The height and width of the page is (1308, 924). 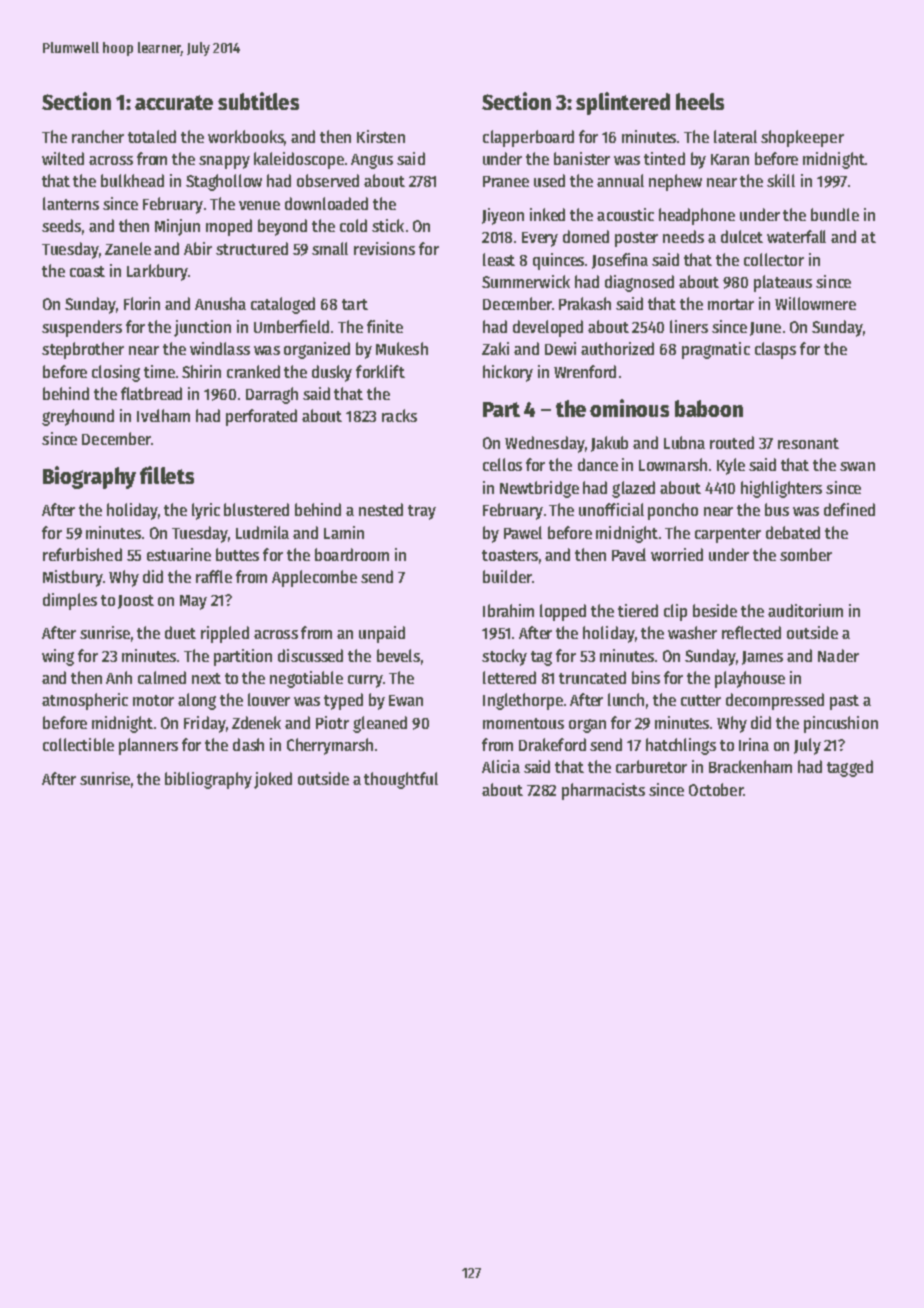 I want to click on thoughtful, so click(x=401, y=780).
